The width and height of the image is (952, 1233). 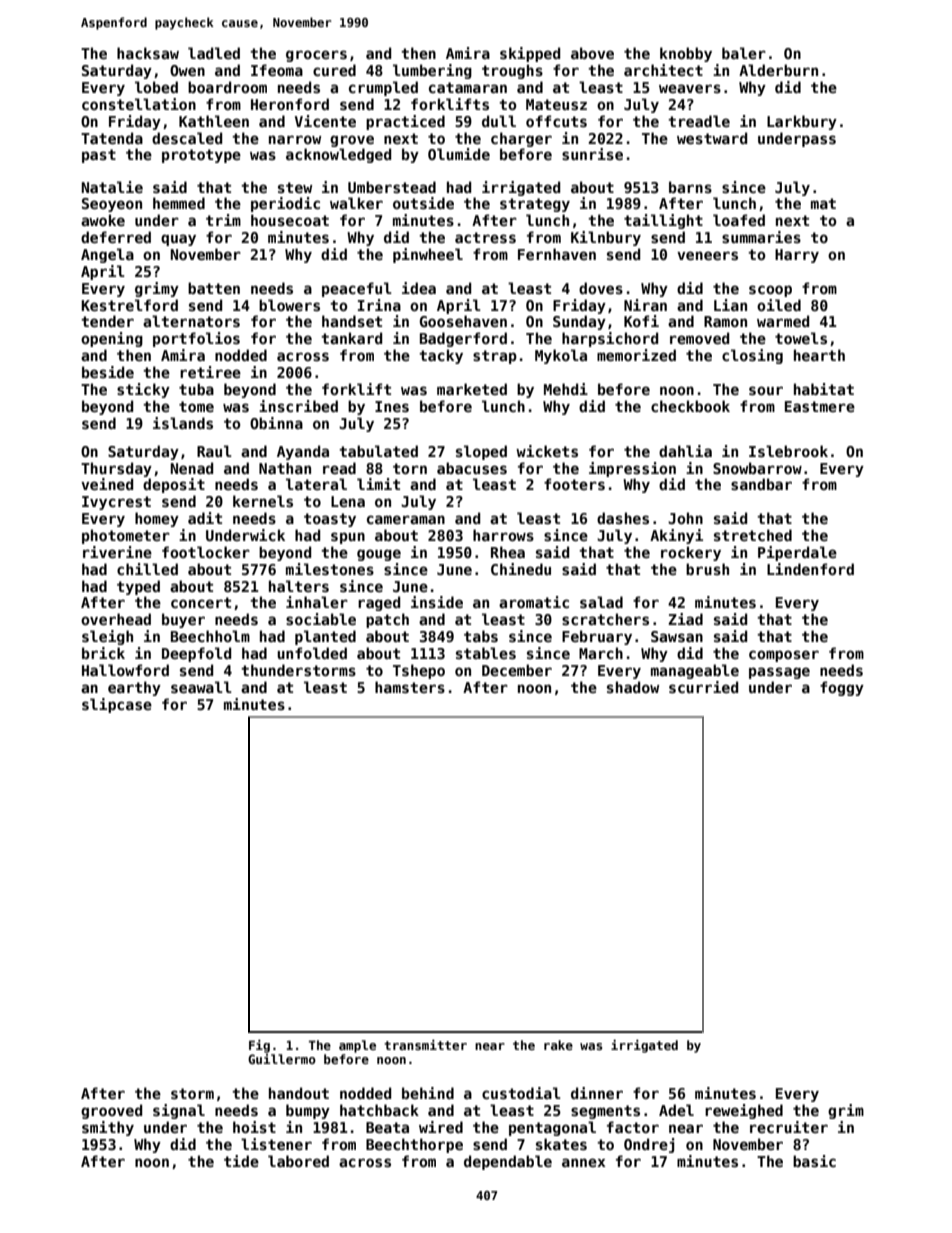 I want to click on Piperdale, so click(x=797, y=553).
